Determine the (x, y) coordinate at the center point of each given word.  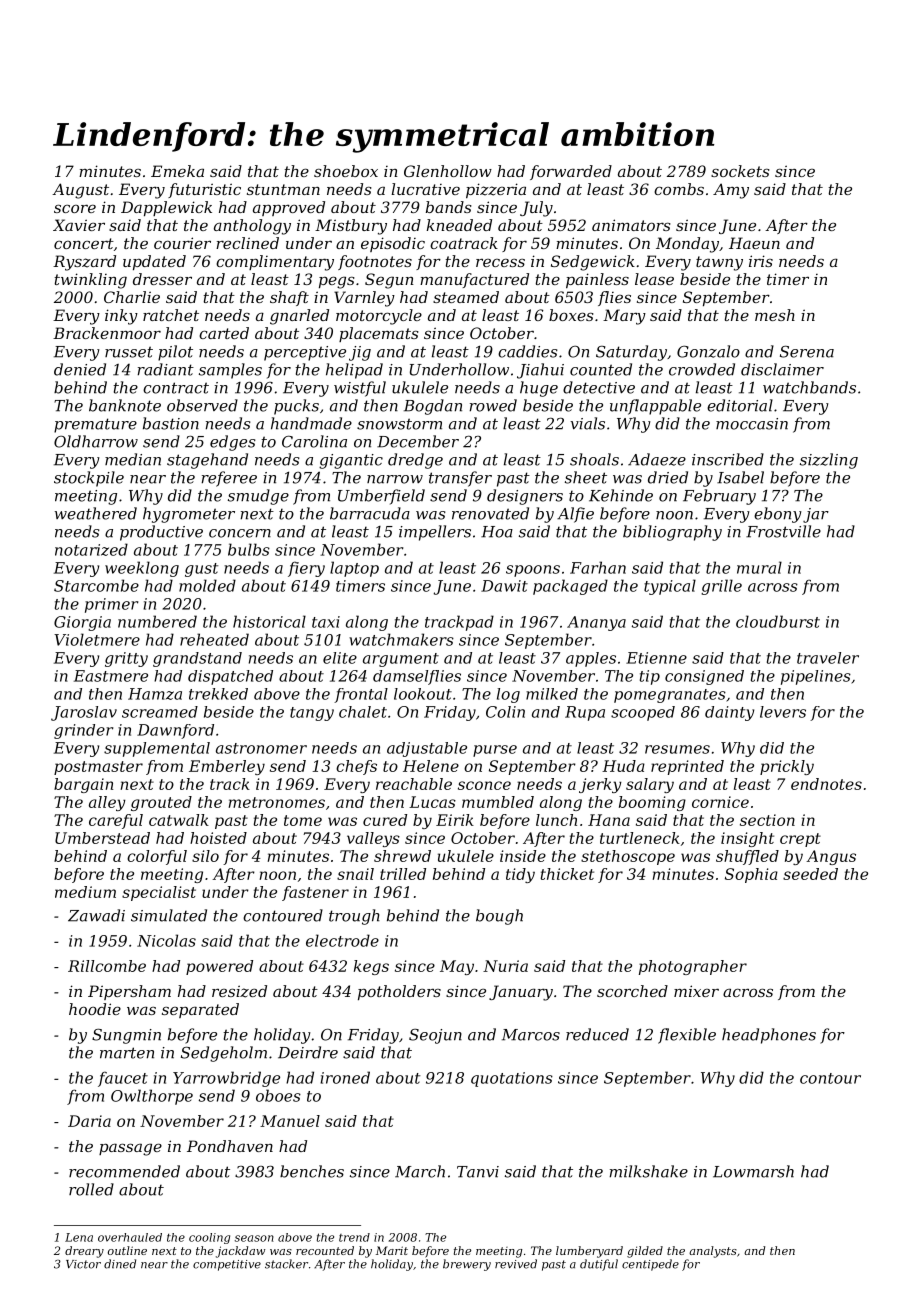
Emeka (177, 171)
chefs (356, 767)
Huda (623, 766)
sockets (740, 171)
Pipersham (129, 992)
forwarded (571, 172)
